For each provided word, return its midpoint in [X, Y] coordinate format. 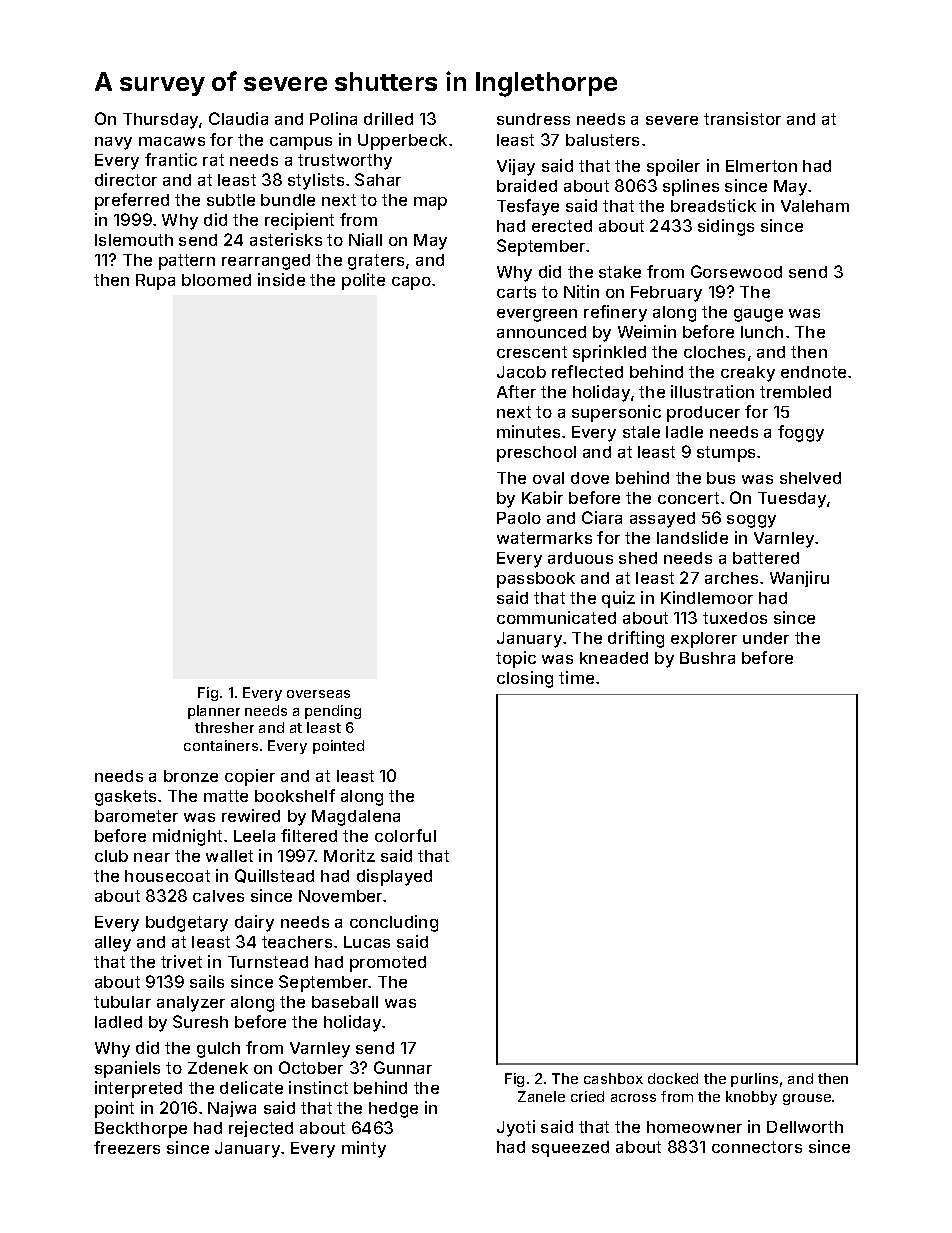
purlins [754, 1080]
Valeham [815, 206]
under [766, 638]
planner [214, 712]
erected [562, 226]
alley [113, 944]
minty [364, 1149]
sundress [533, 119]
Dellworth [805, 1127]
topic [516, 659]
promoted [388, 964]
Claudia [238, 118]
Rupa [155, 282]
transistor [742, 118]
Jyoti [516, 1128]
